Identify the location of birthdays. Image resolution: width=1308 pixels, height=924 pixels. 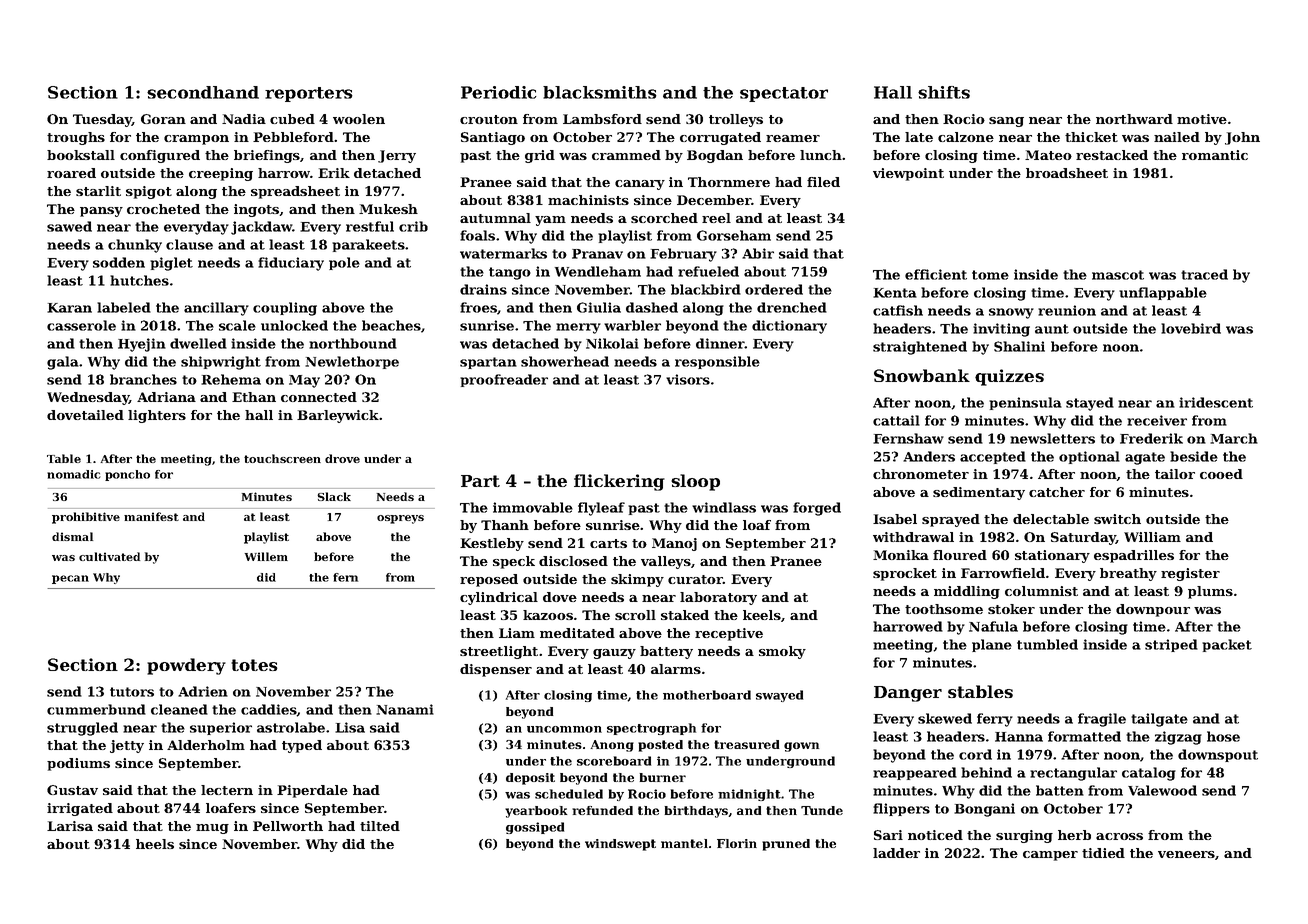
(696, 812).
